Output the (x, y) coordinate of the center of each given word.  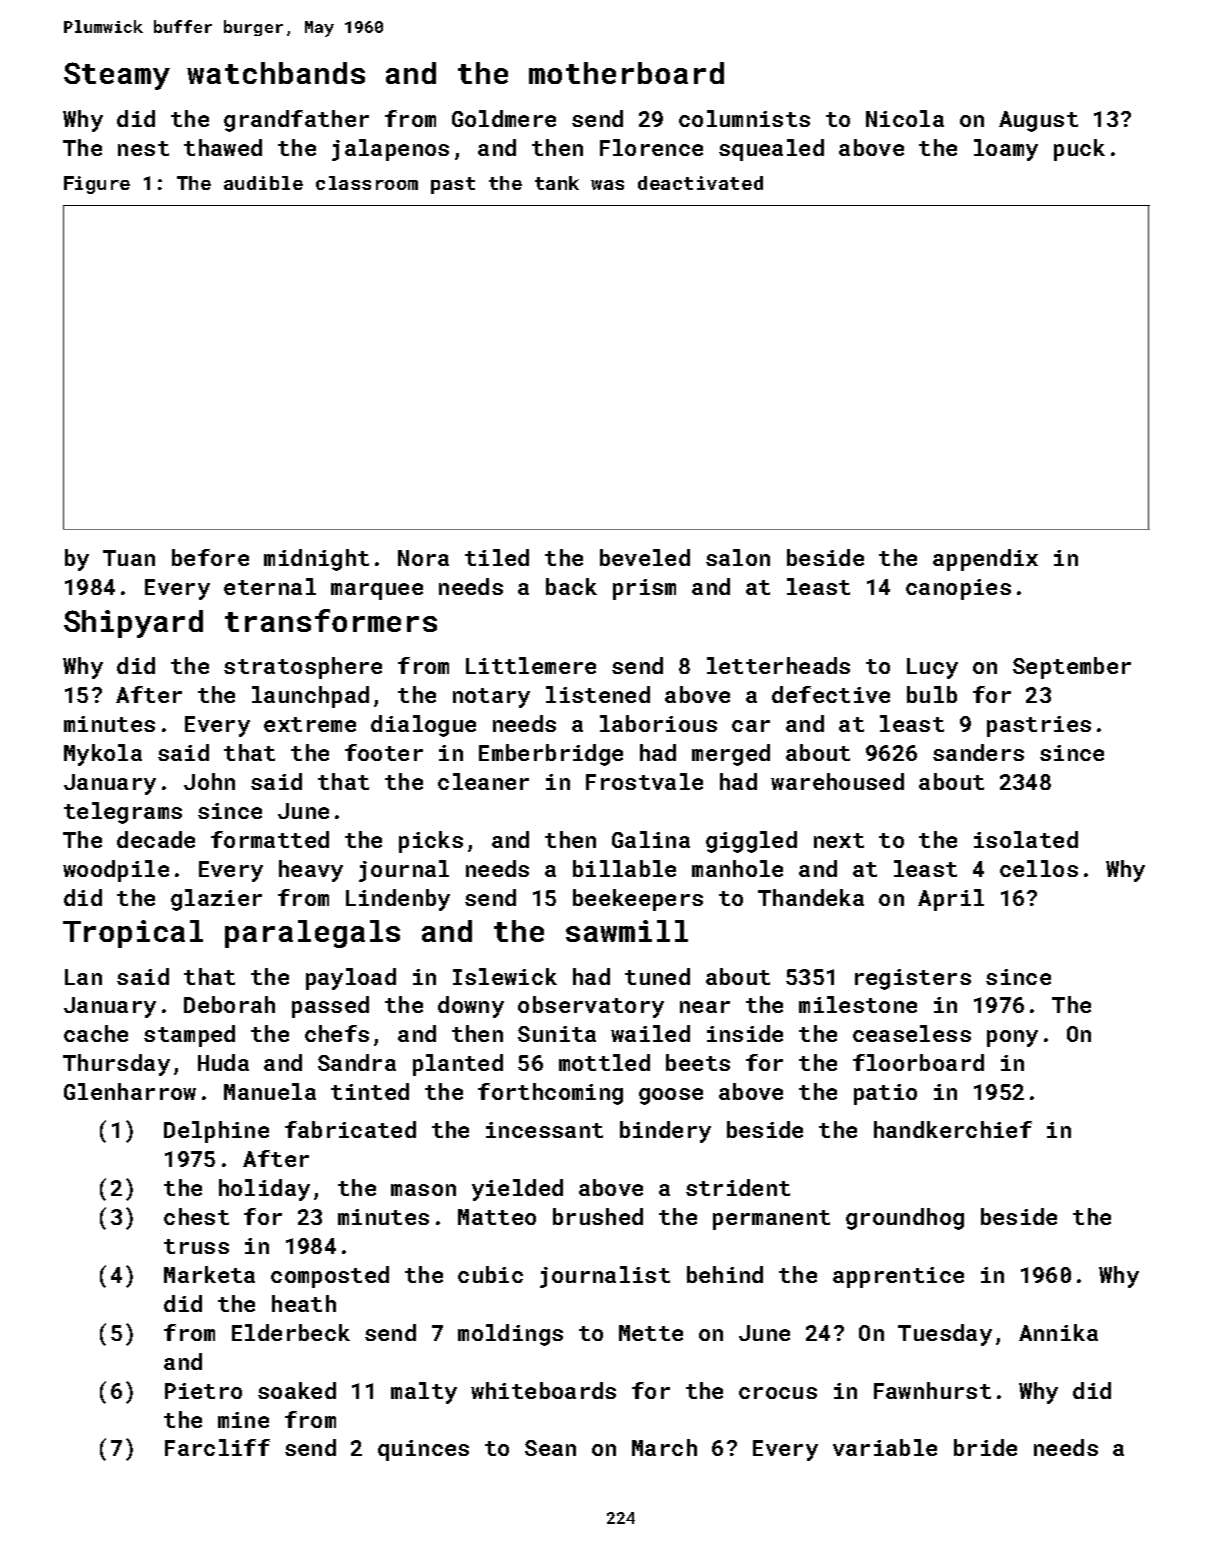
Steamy (117, 76)
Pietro (203, 1391)
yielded (517, 1190)
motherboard (626, 73)
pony (1012, 1038)
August (1038, 121)
